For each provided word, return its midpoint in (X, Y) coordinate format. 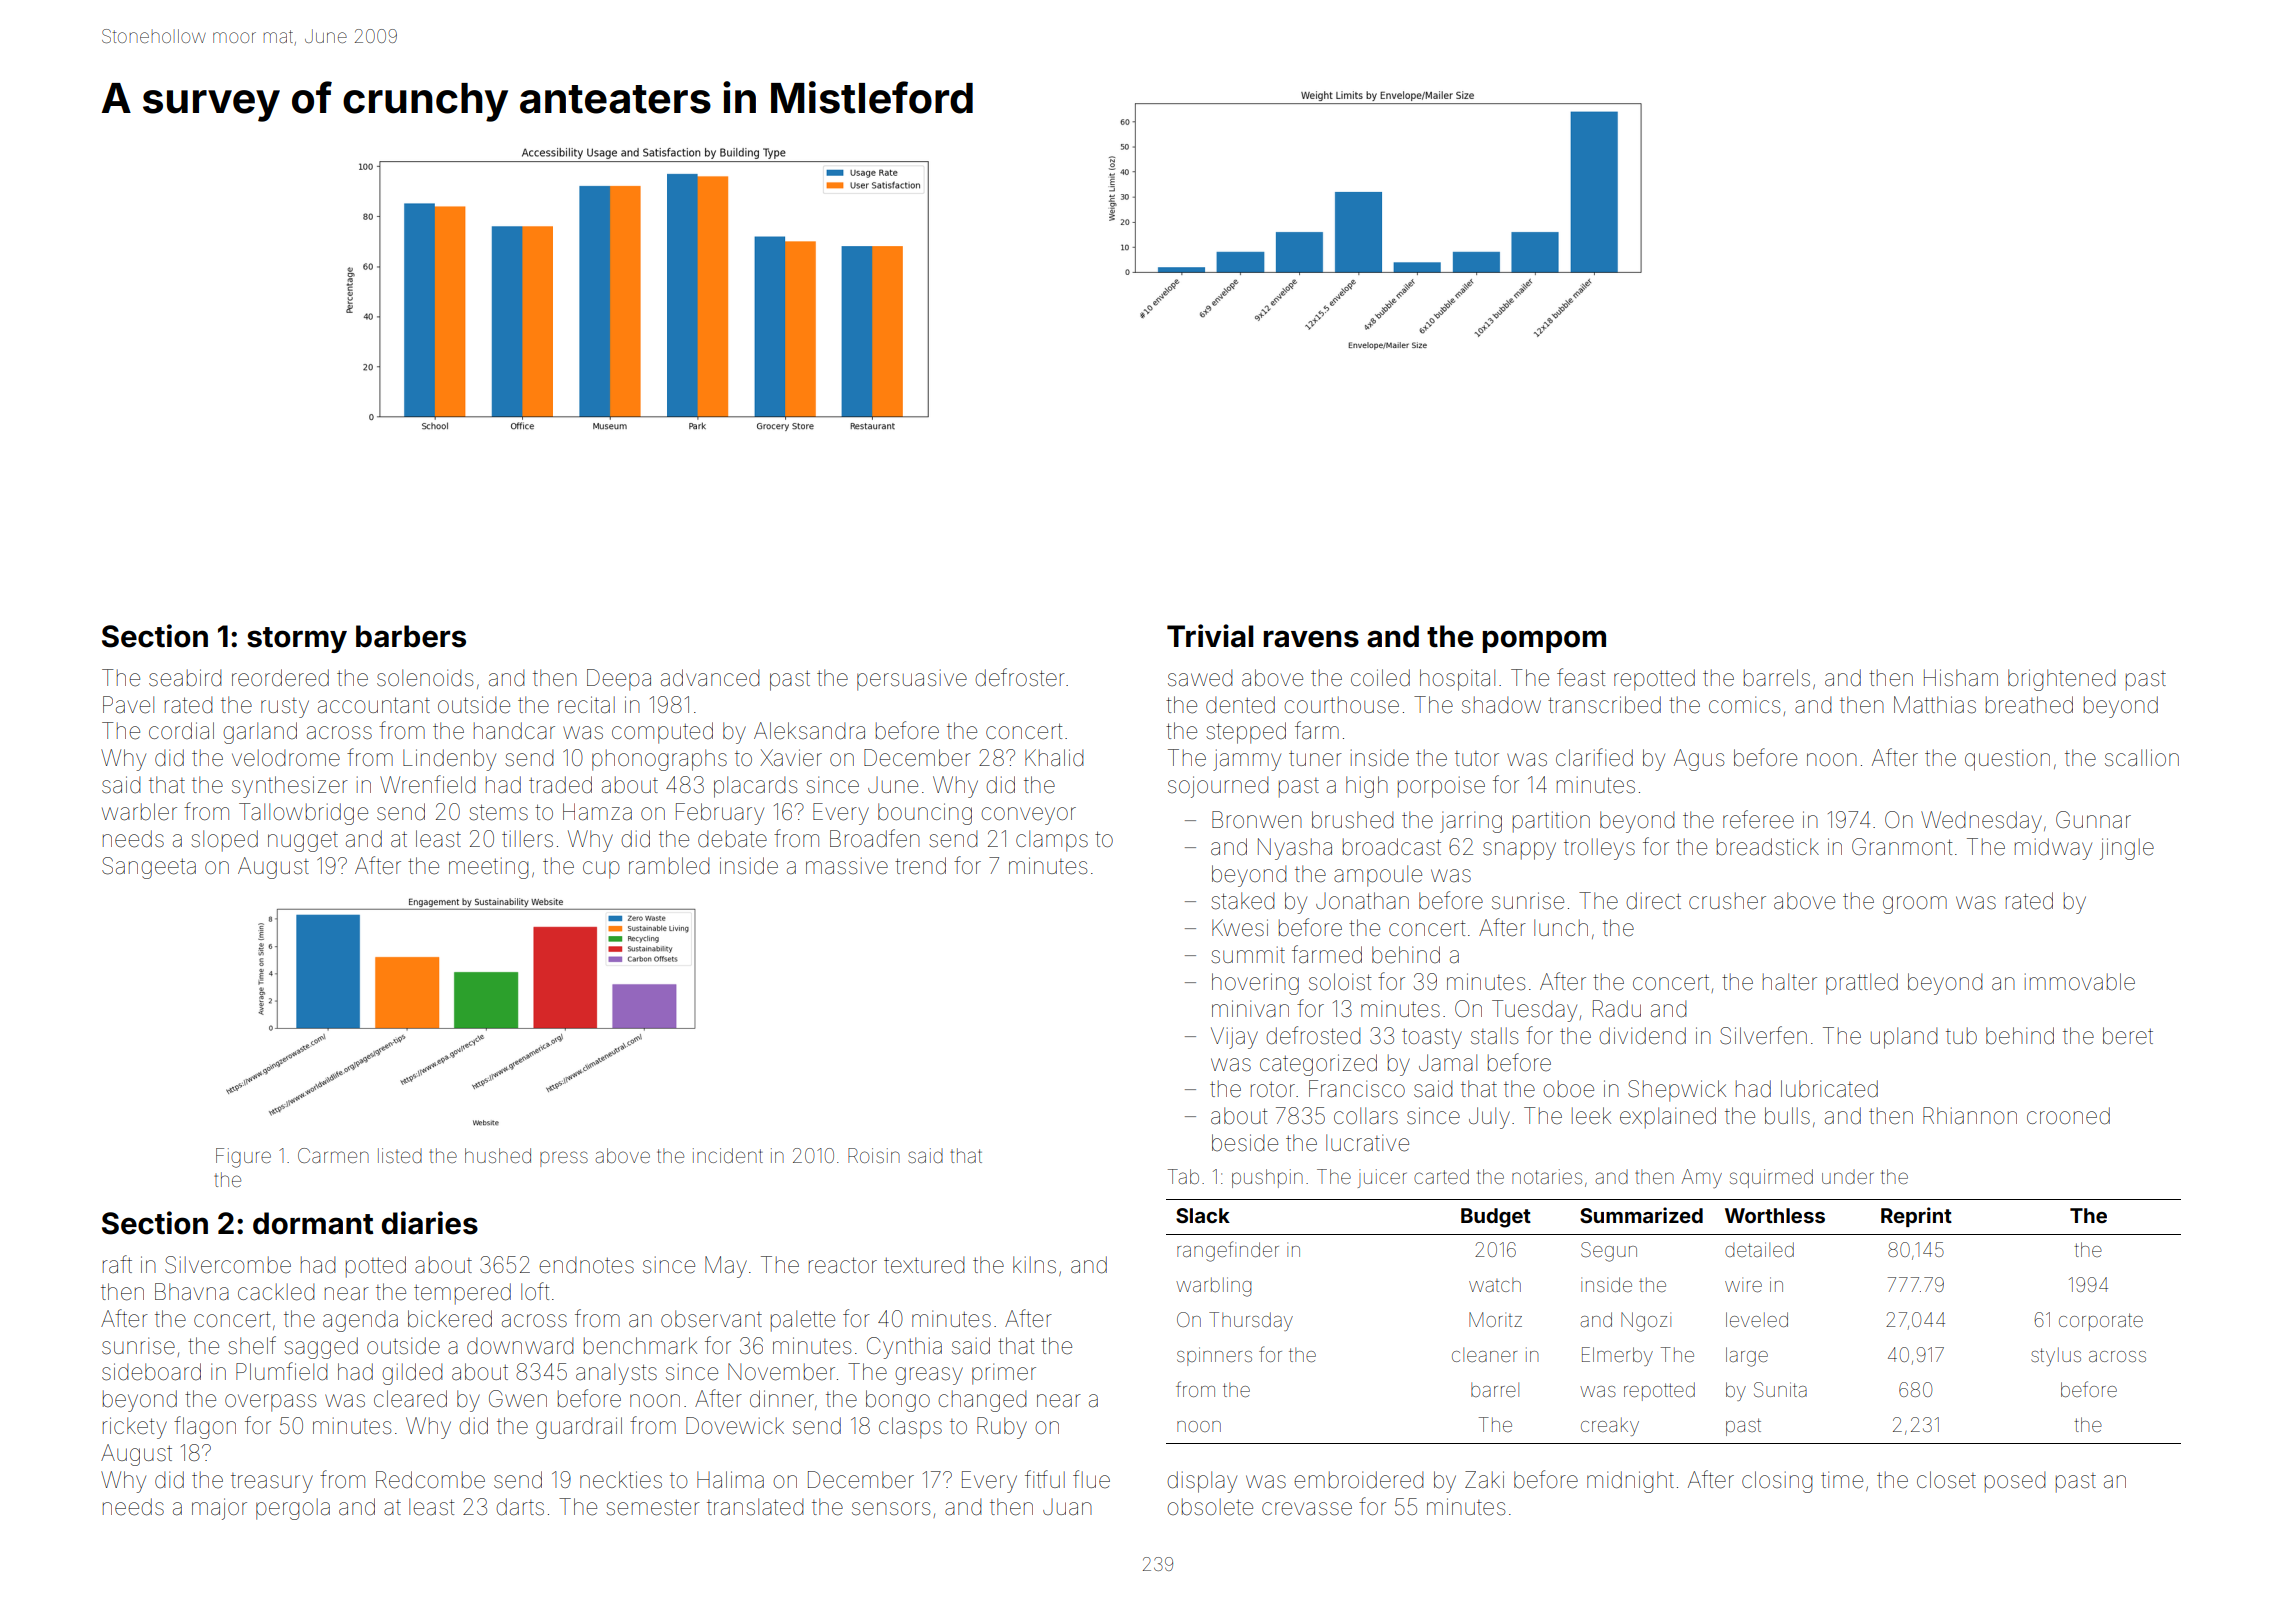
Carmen (333, 1155)
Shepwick (1677, 1091)
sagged (321, 1348)
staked (1242, 901)
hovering (1255, 984)
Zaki (1484, 1480)
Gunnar (2093, 820)
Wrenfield (427, 784)
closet (1946, 1480)
